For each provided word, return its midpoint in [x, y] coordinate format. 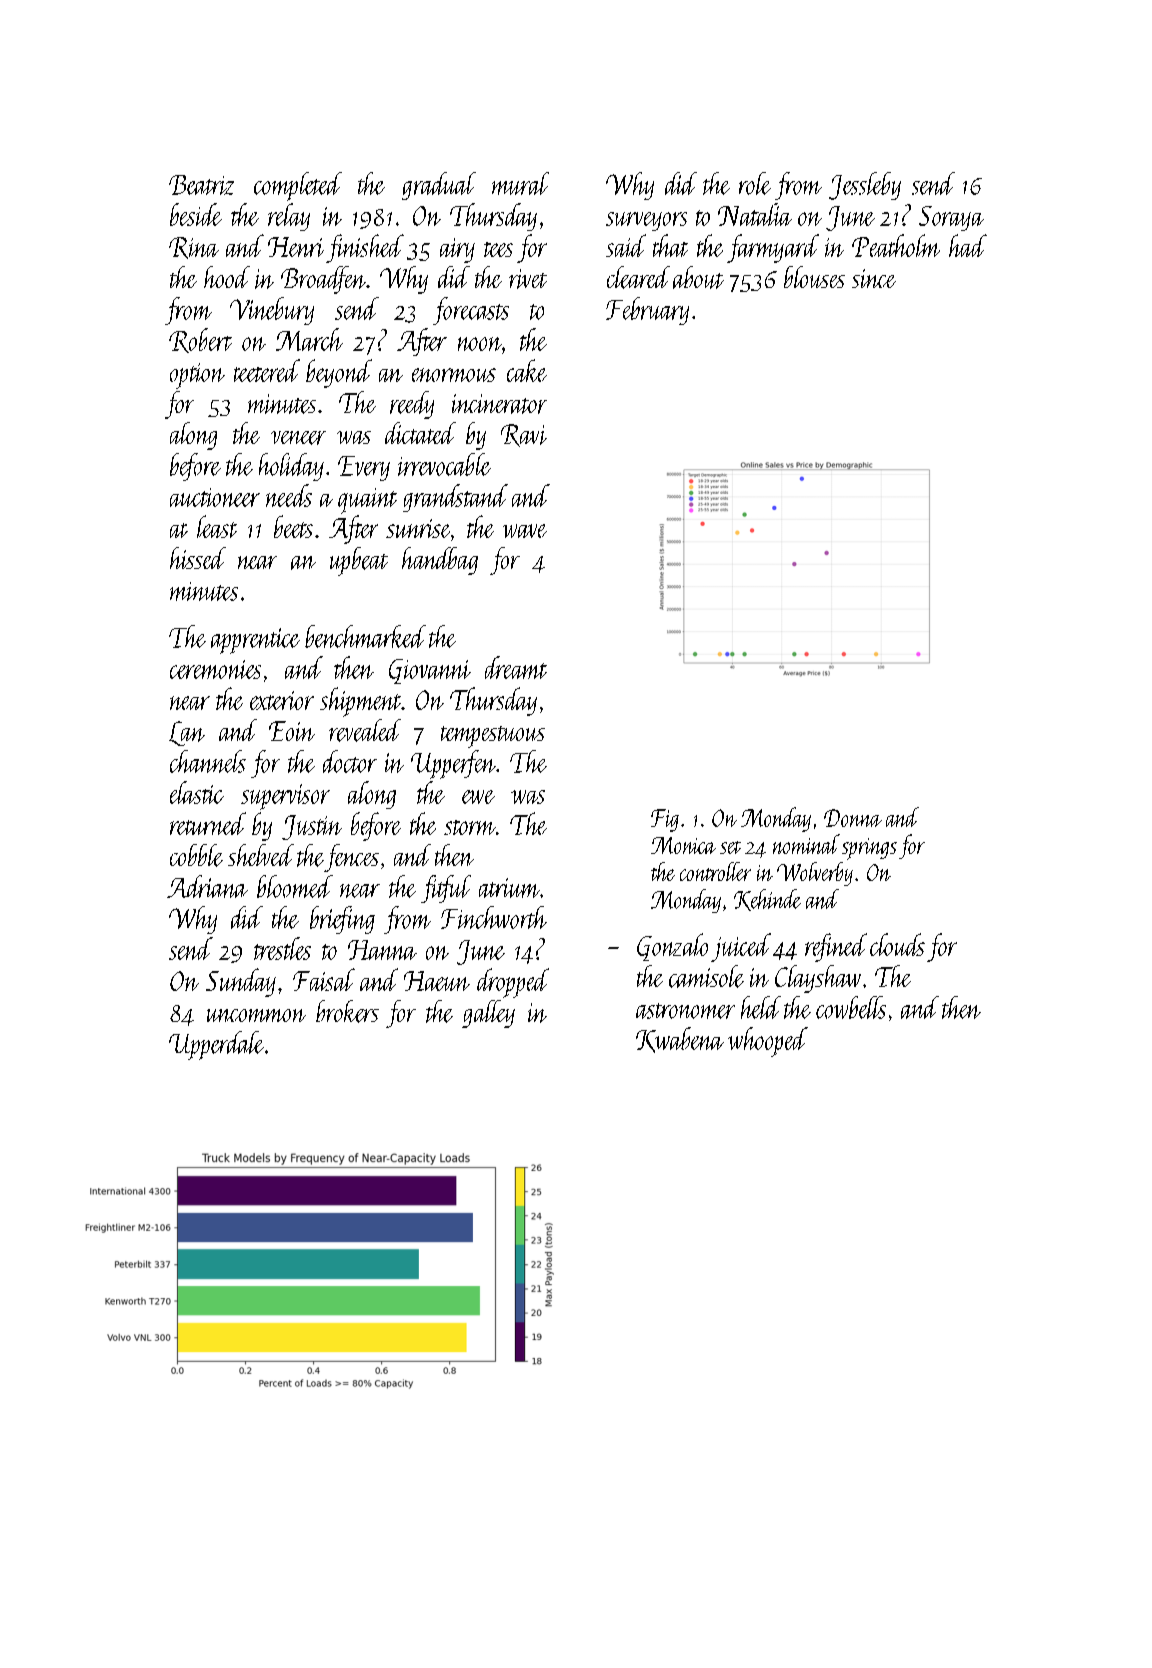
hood [227, 277]
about [698, 277]
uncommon [256, 1015]
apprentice [255, 641]
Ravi [524, 435]
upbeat [359, 561]
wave [525, 531]
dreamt [516, 667]
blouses [814, 277]
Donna [853, 818]
